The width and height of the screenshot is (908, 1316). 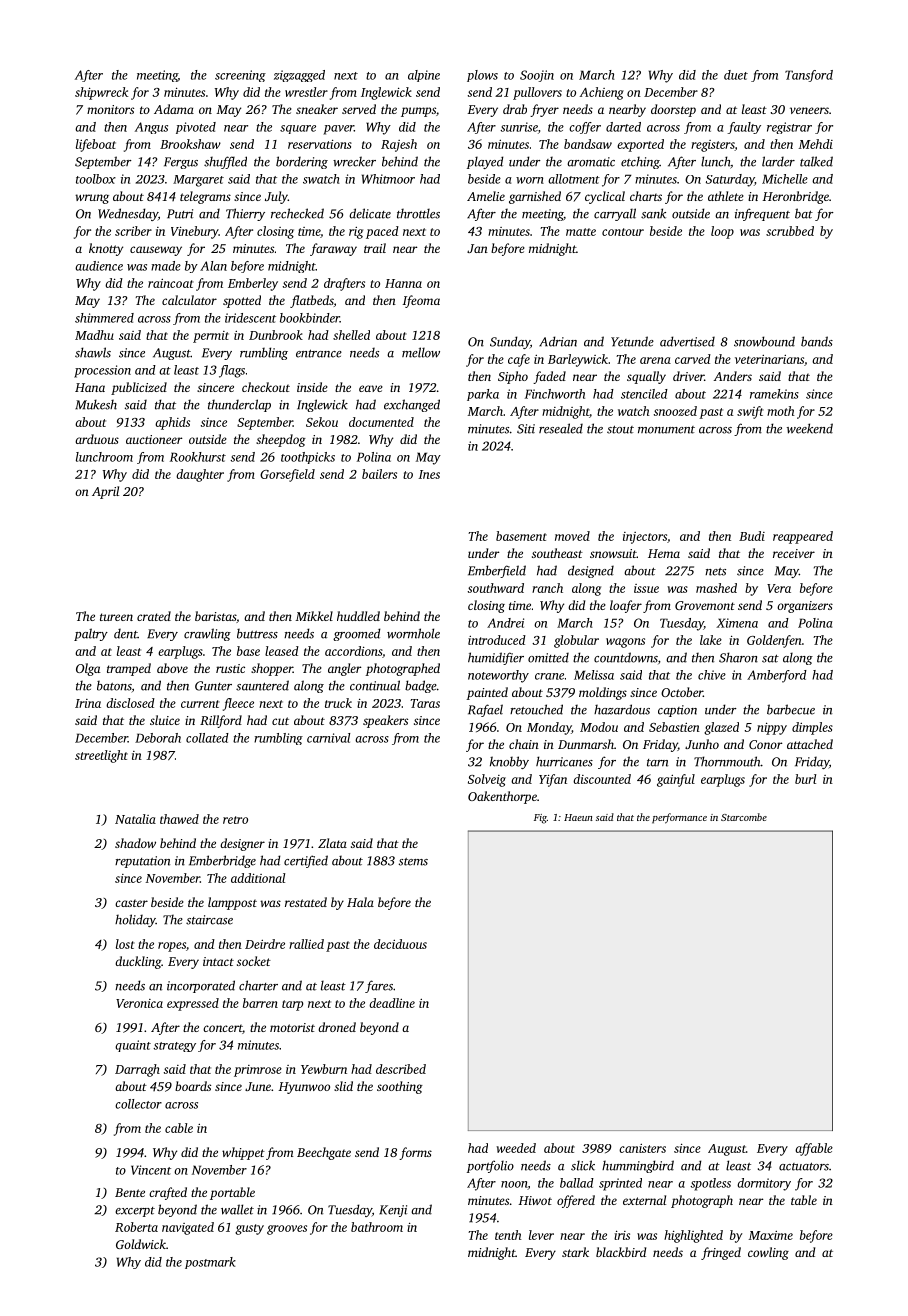 What do you see at coordinates (179, 819) in the screenshot?
I see `thawed` at bounding box center [179, 819].
